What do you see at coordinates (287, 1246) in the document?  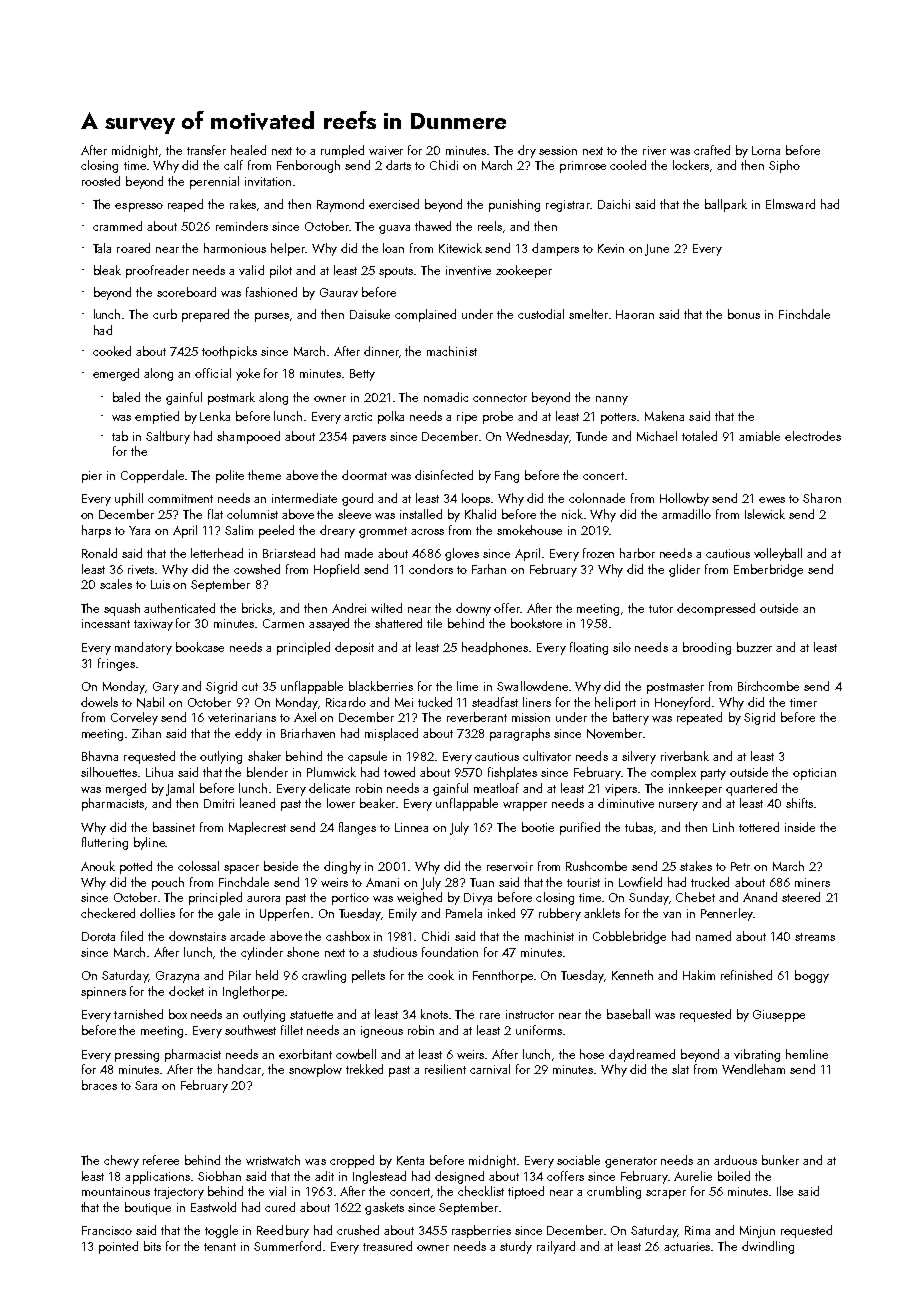 I see `Summerford` at bounding box center [287, 1246].
